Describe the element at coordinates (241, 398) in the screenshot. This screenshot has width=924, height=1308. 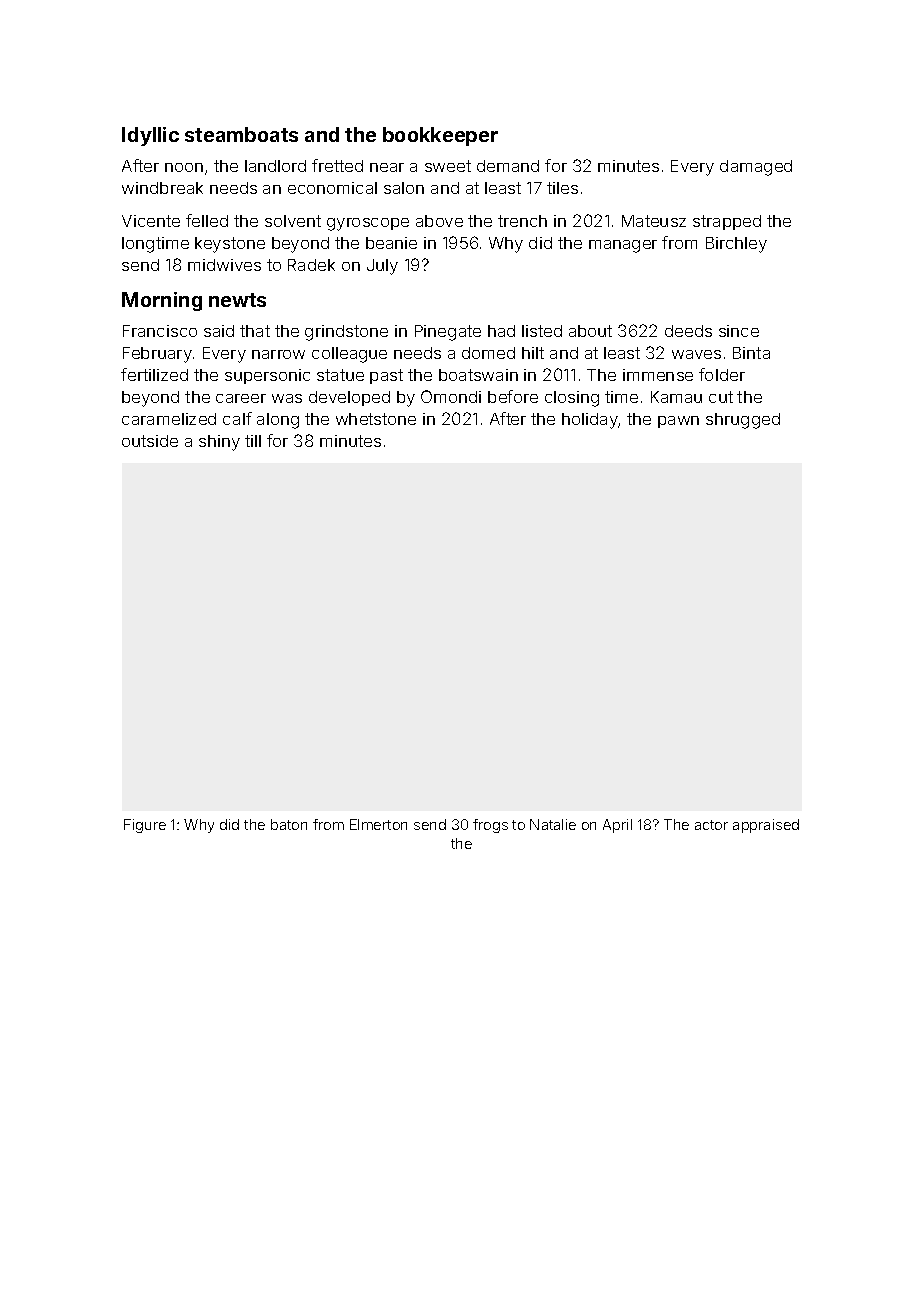
I see `career` at that location.
